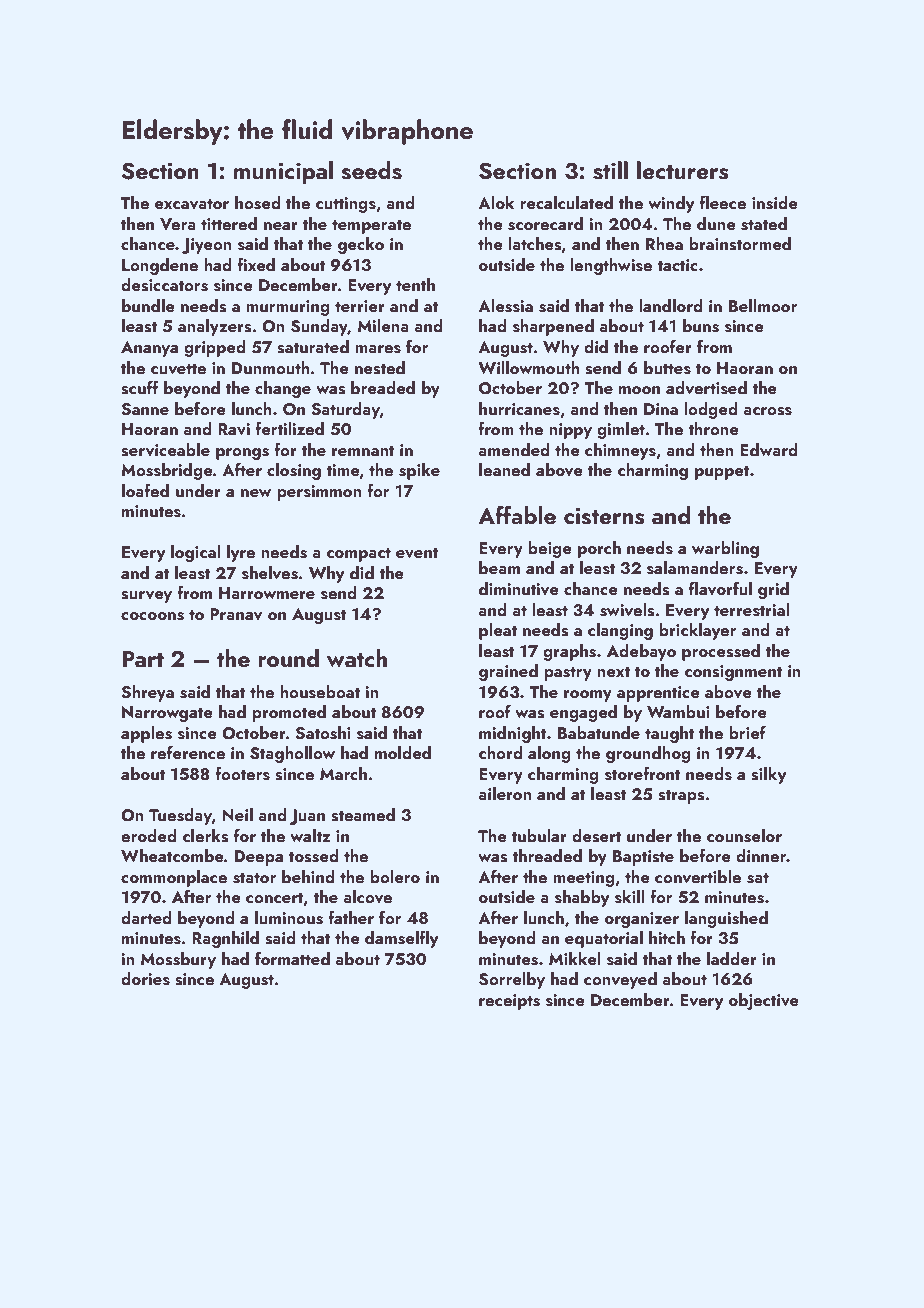 Image resolution: width=924 pixels, height=1308 pixels. What do you see at coordinates (667, 368) in the image?
I see `buttes` at bounding box center [667, 368].
